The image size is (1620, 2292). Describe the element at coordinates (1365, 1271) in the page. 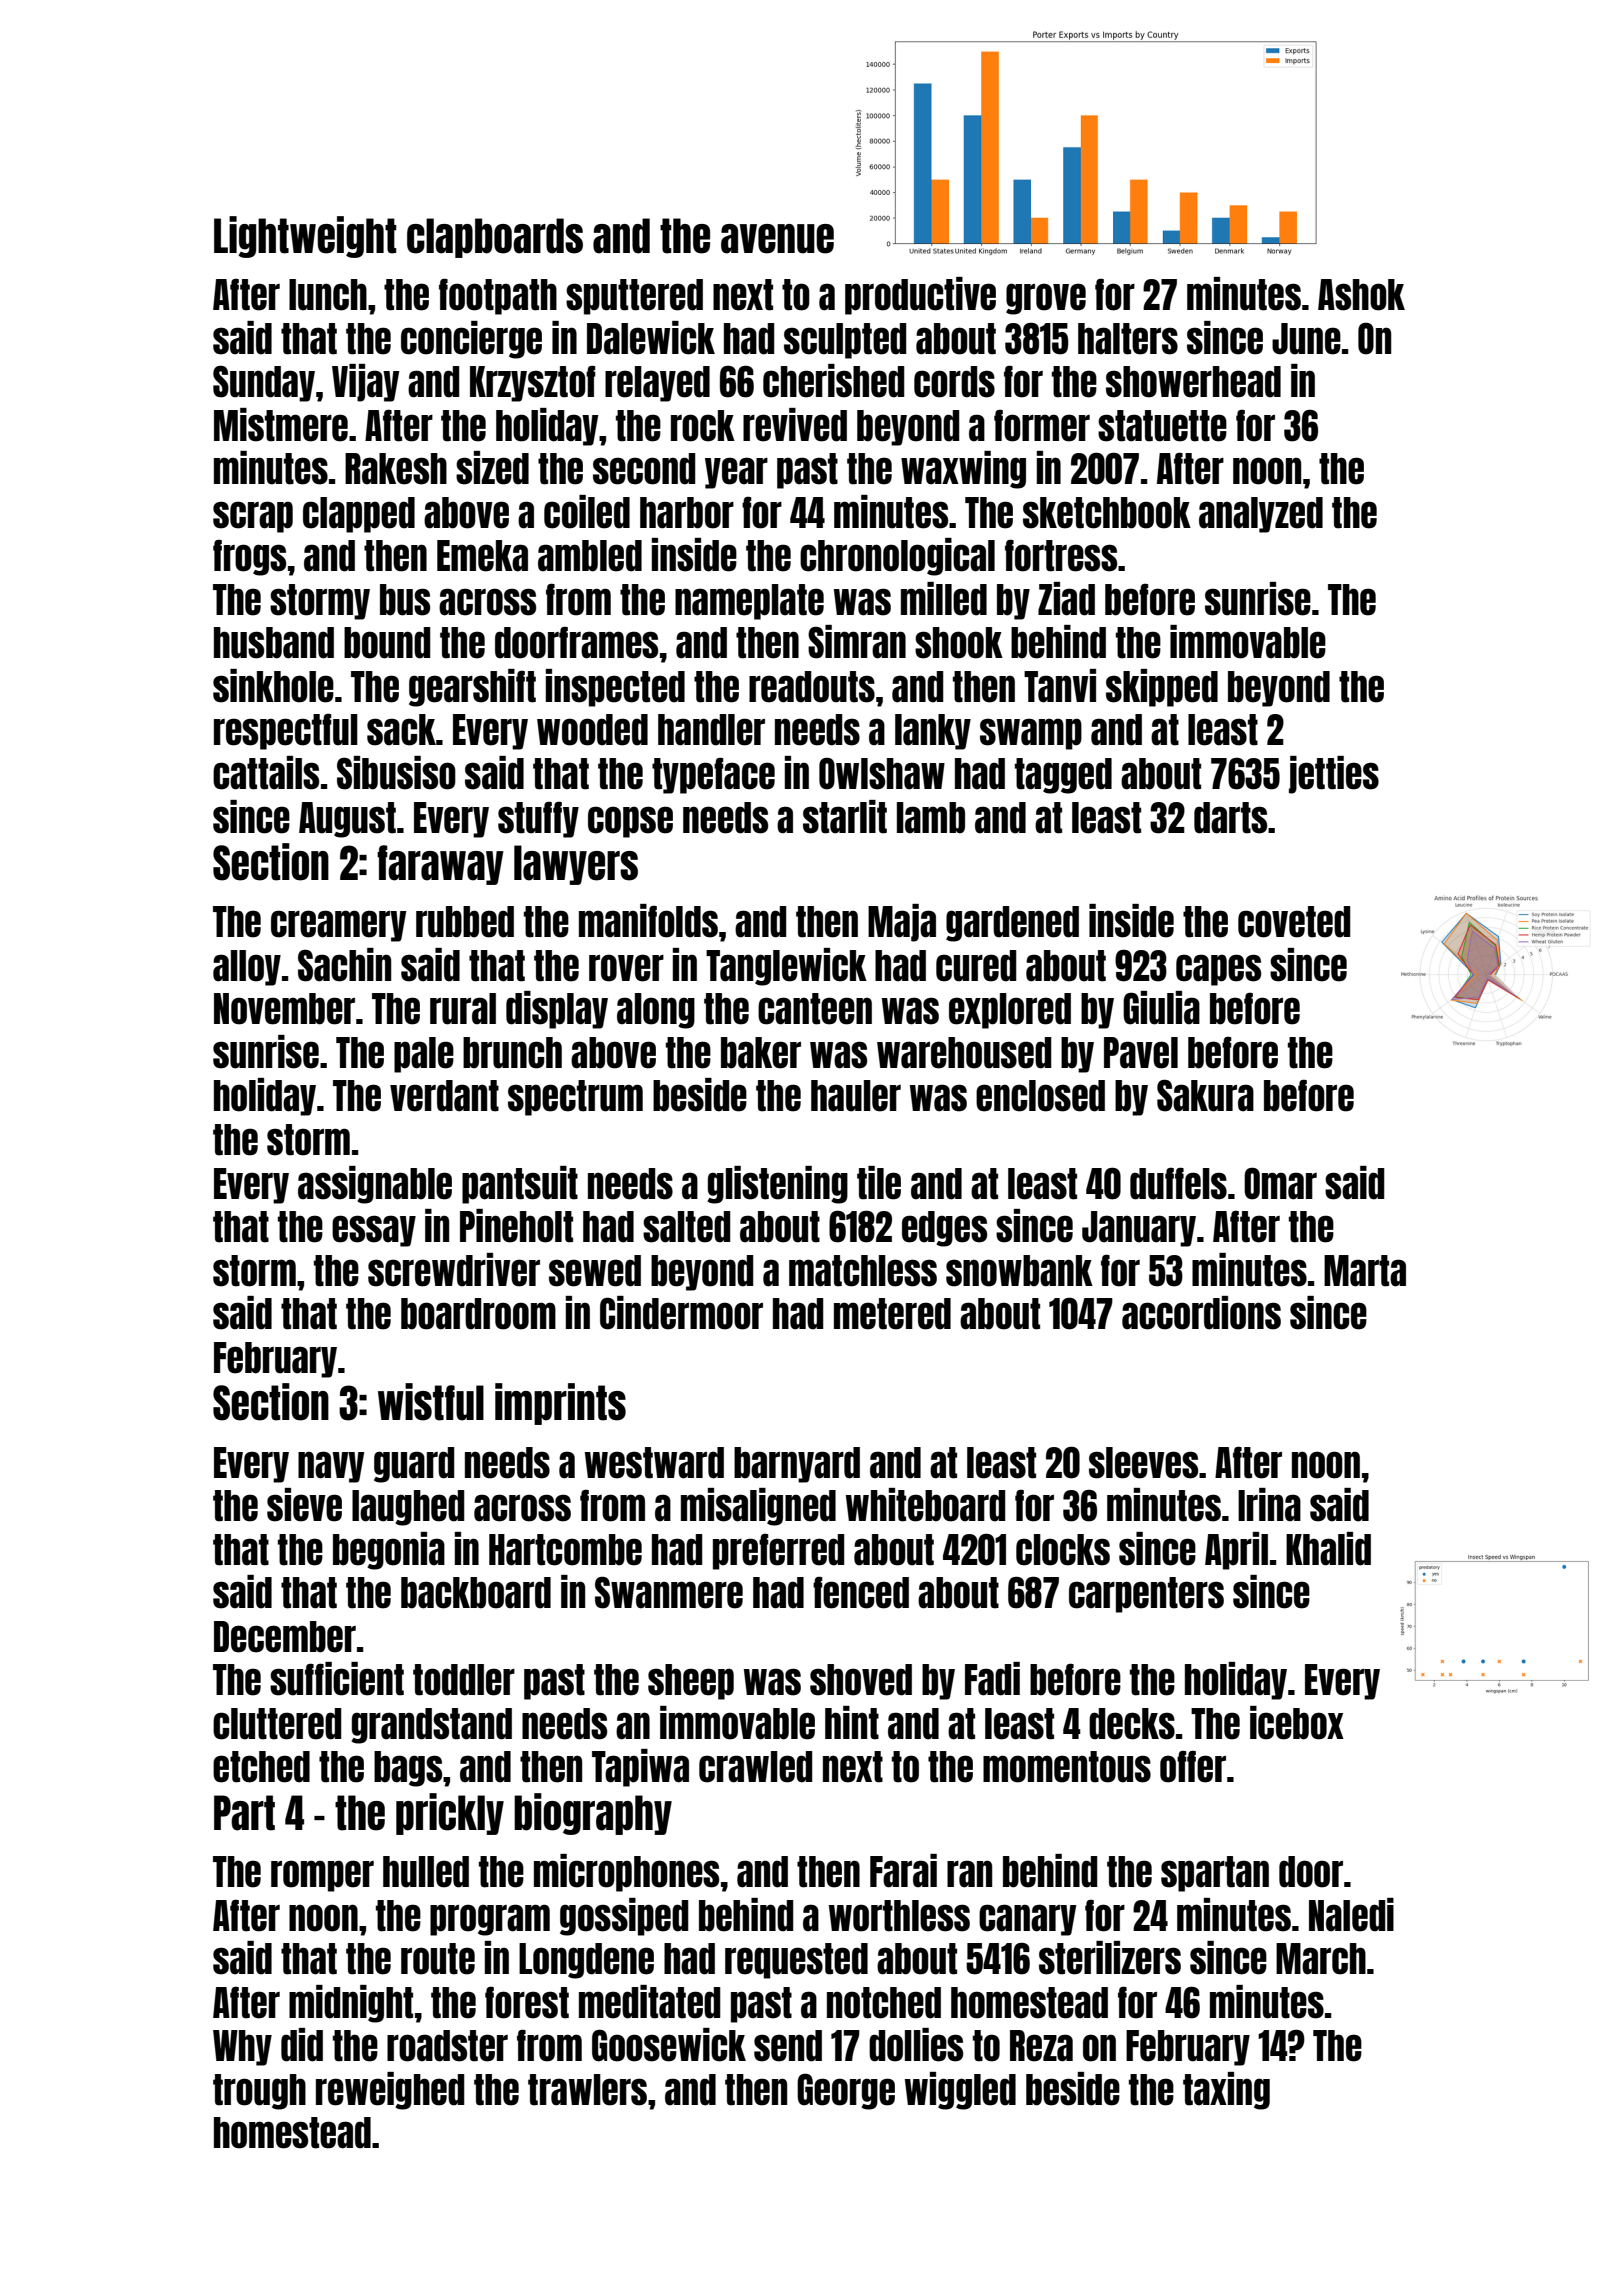

I see `Marta` at that location.
